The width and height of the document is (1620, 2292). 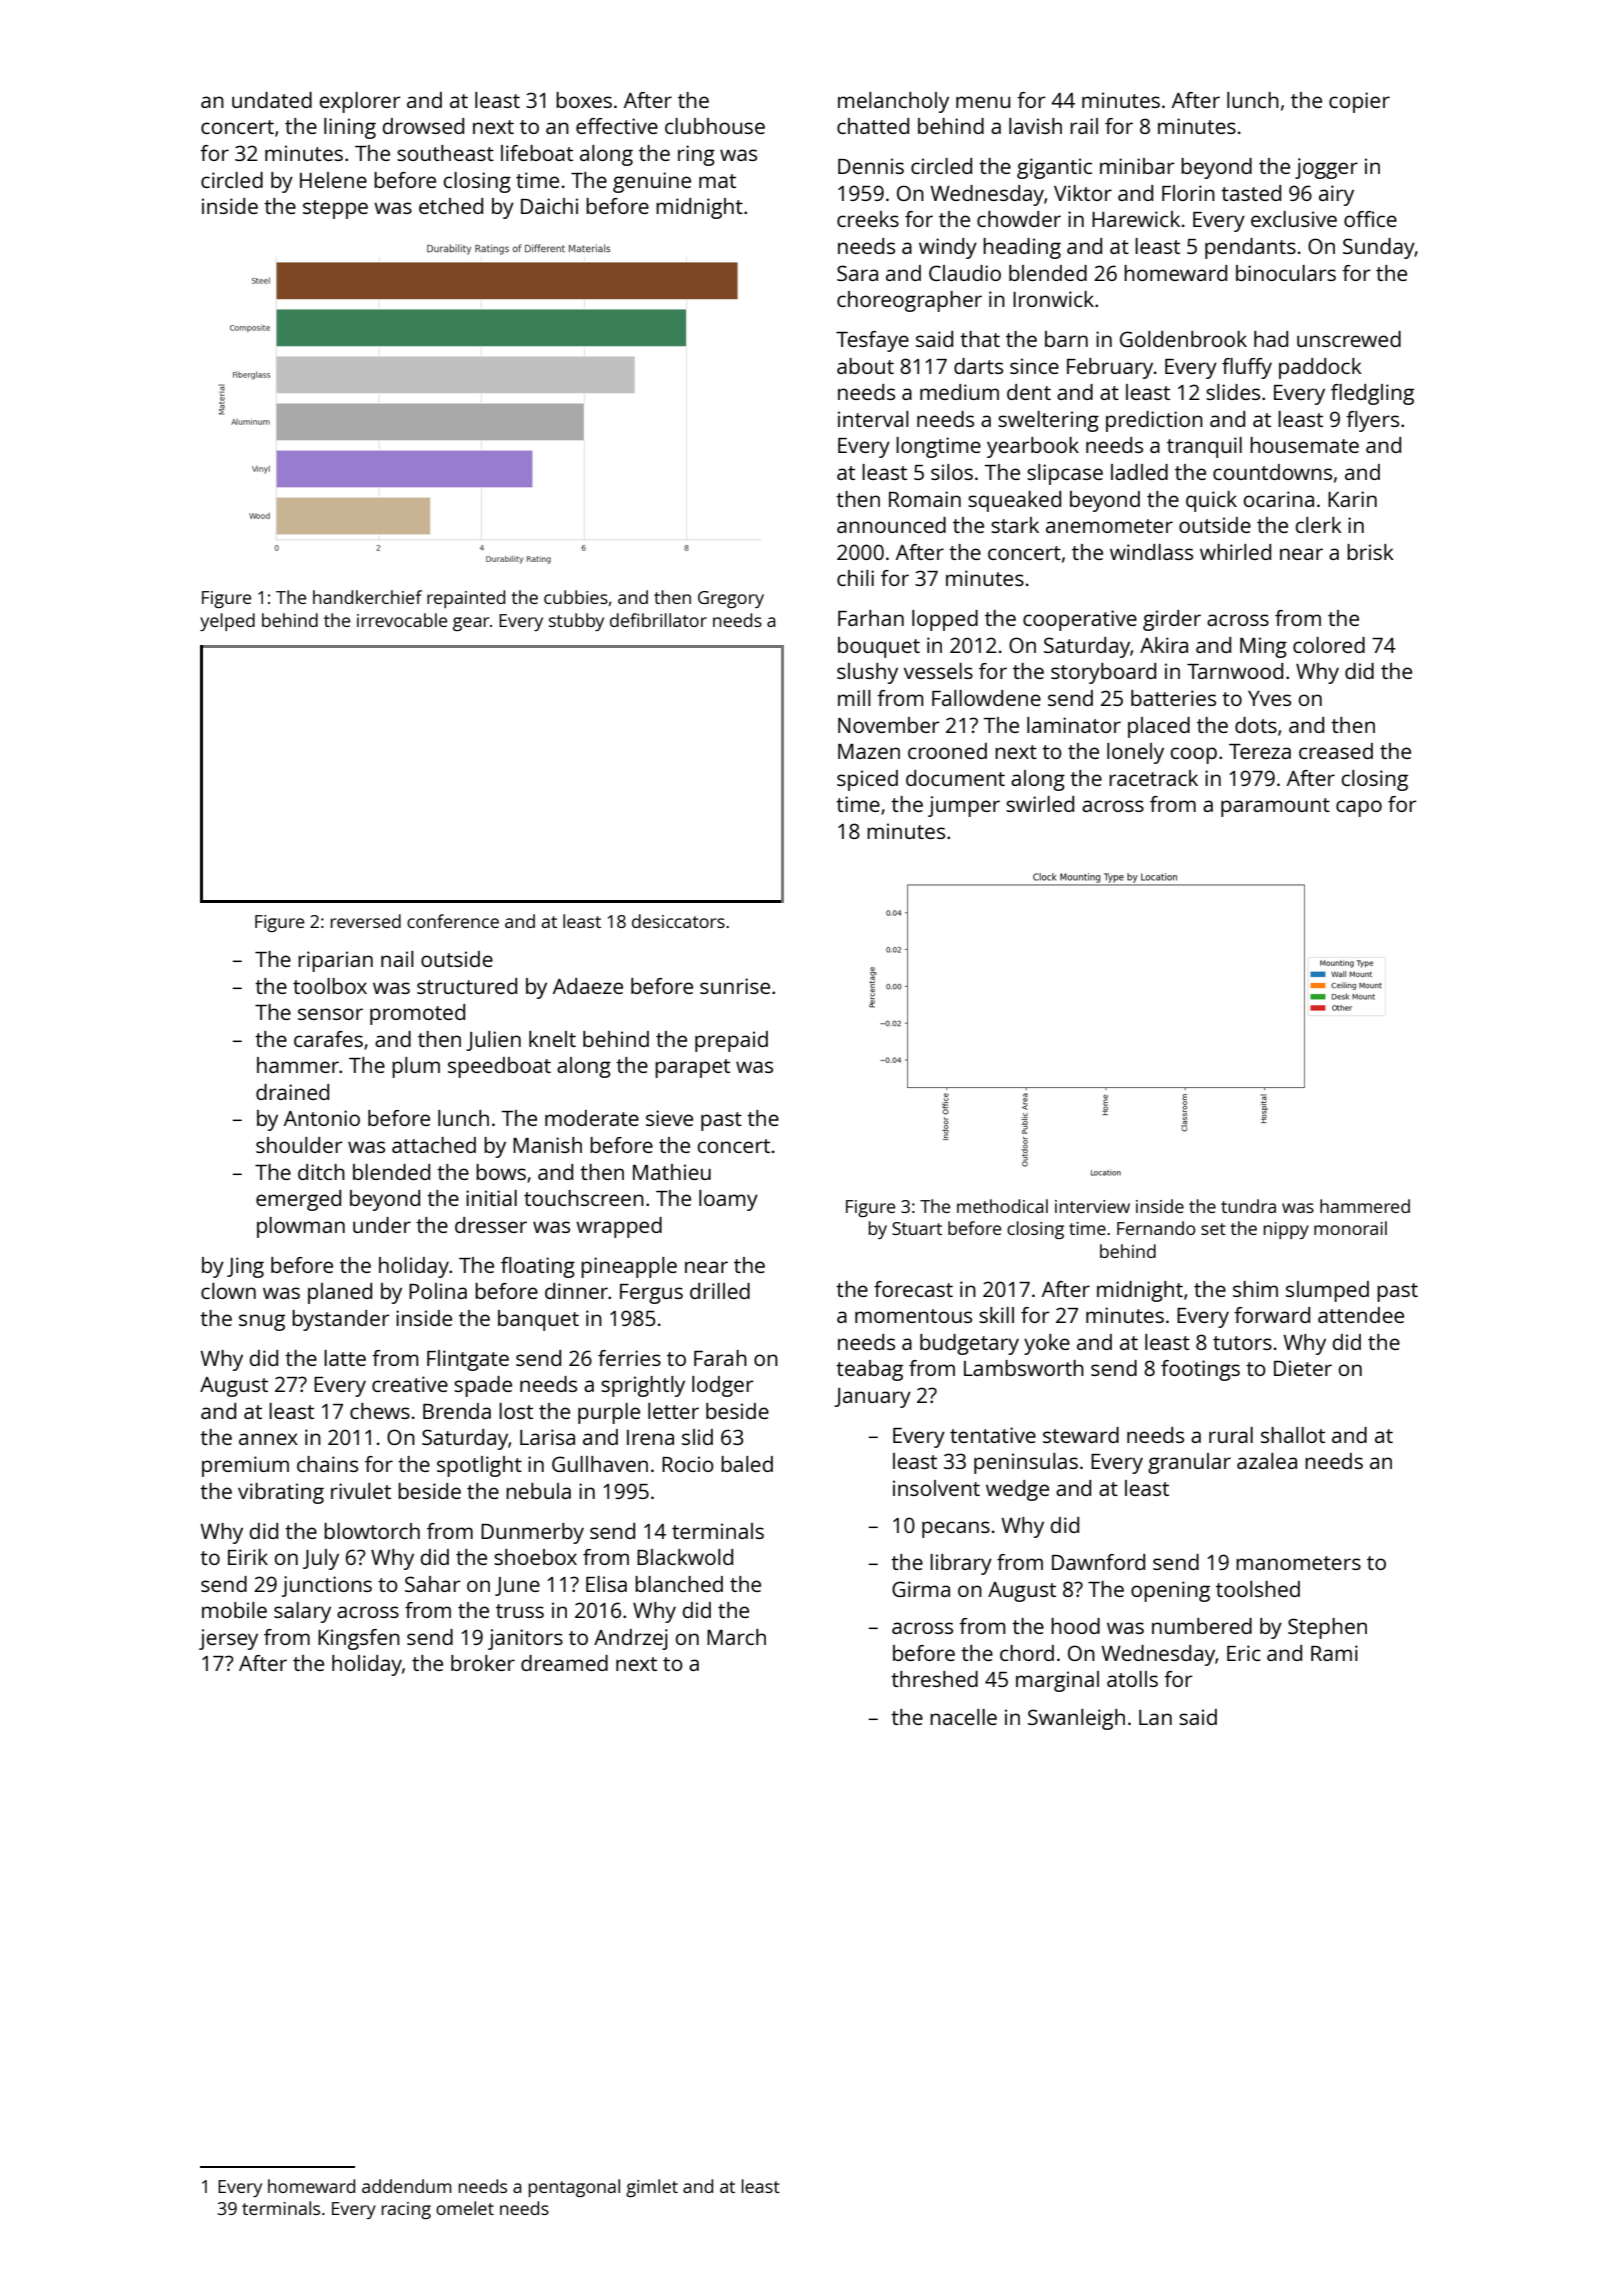 What do you see at coordinates (893, 102) in the document?
I see `melancholy` at bounding box center [893, 102].
